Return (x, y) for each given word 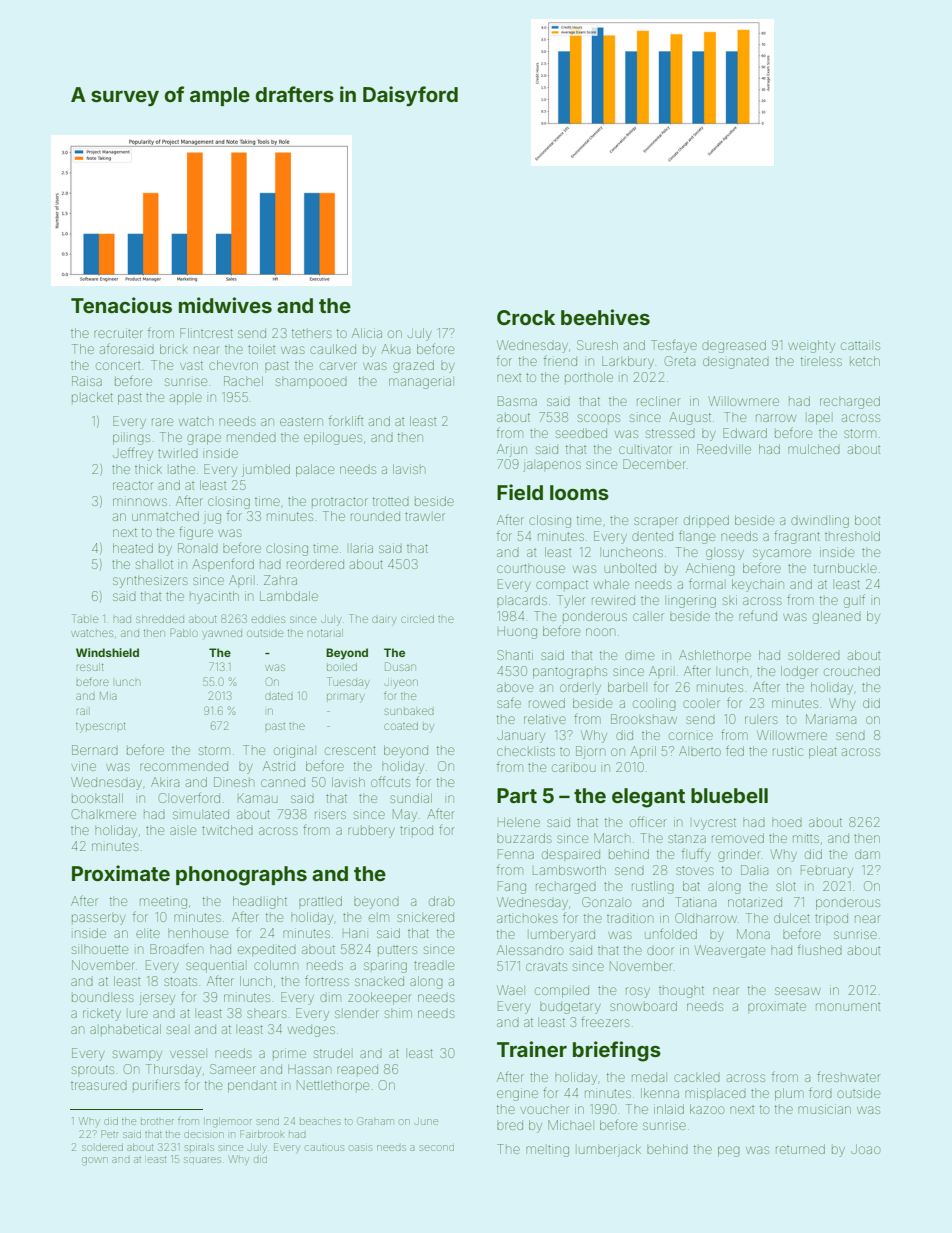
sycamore (782, 554)
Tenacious (121, 305)
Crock (526, 317)
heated (133, 548)
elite (148, 933)
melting (547, 1151)
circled (417, 619)
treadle (434, 965)
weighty (811, 346)
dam (867, 854)
